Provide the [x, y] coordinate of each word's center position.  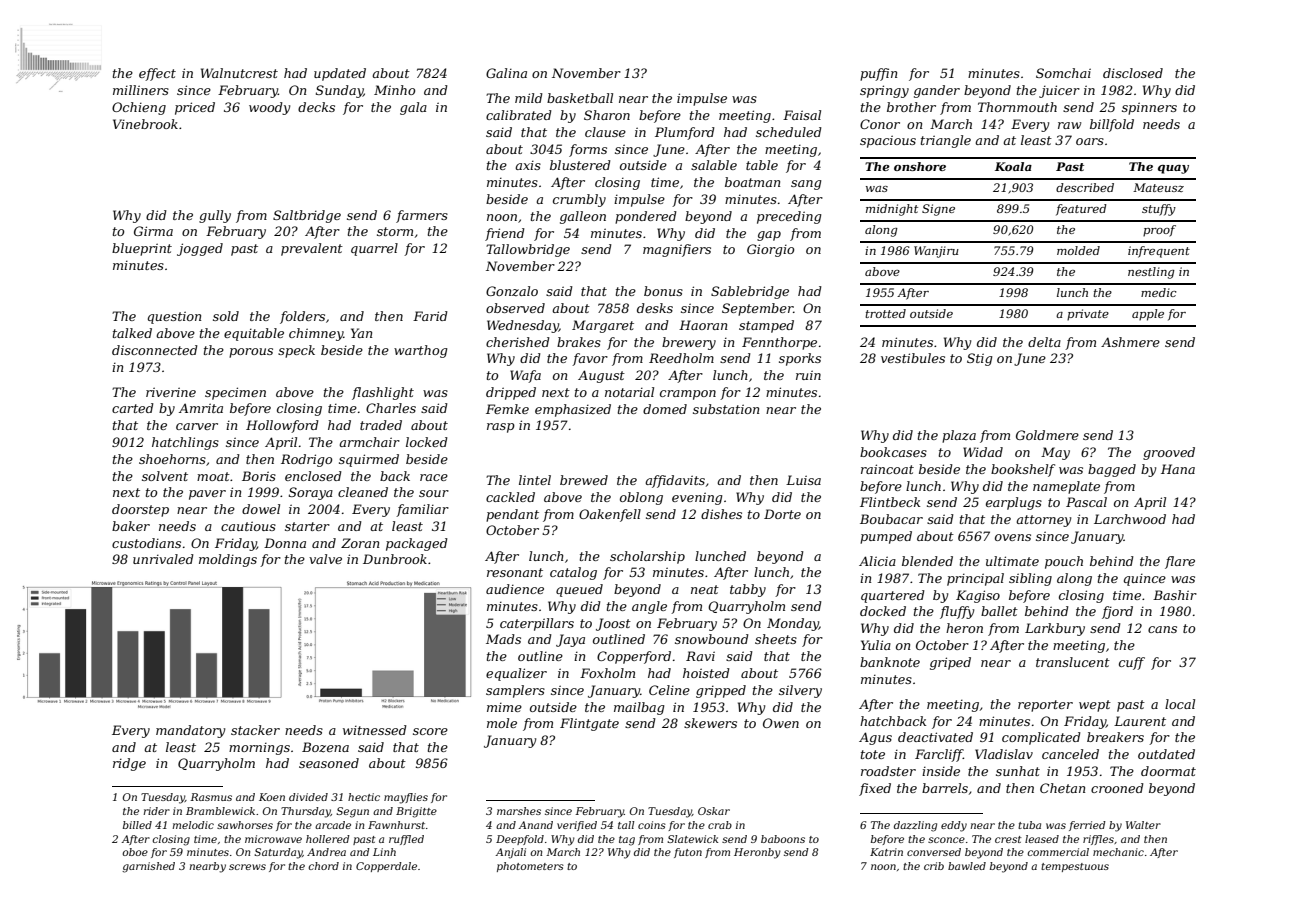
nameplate [1066, 487]
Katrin [886, 852]
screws [247, 867]
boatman [752, 182]
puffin [878, 74]
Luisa [803, 480]
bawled [967, 866]
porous [251, 353]
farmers [422, 216]
